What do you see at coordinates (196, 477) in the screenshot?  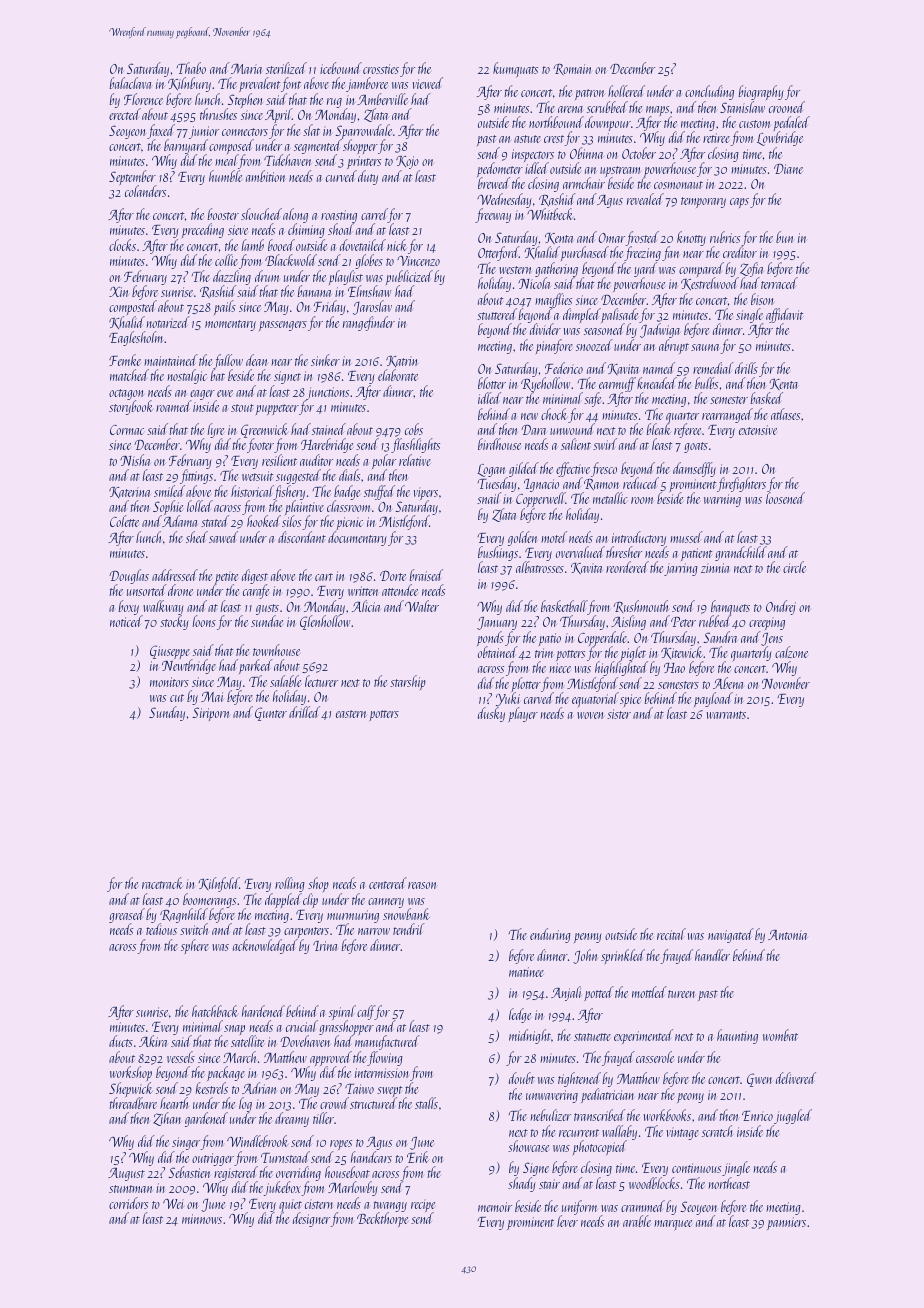 I see `fittings` at bounding box center [196, 477].
